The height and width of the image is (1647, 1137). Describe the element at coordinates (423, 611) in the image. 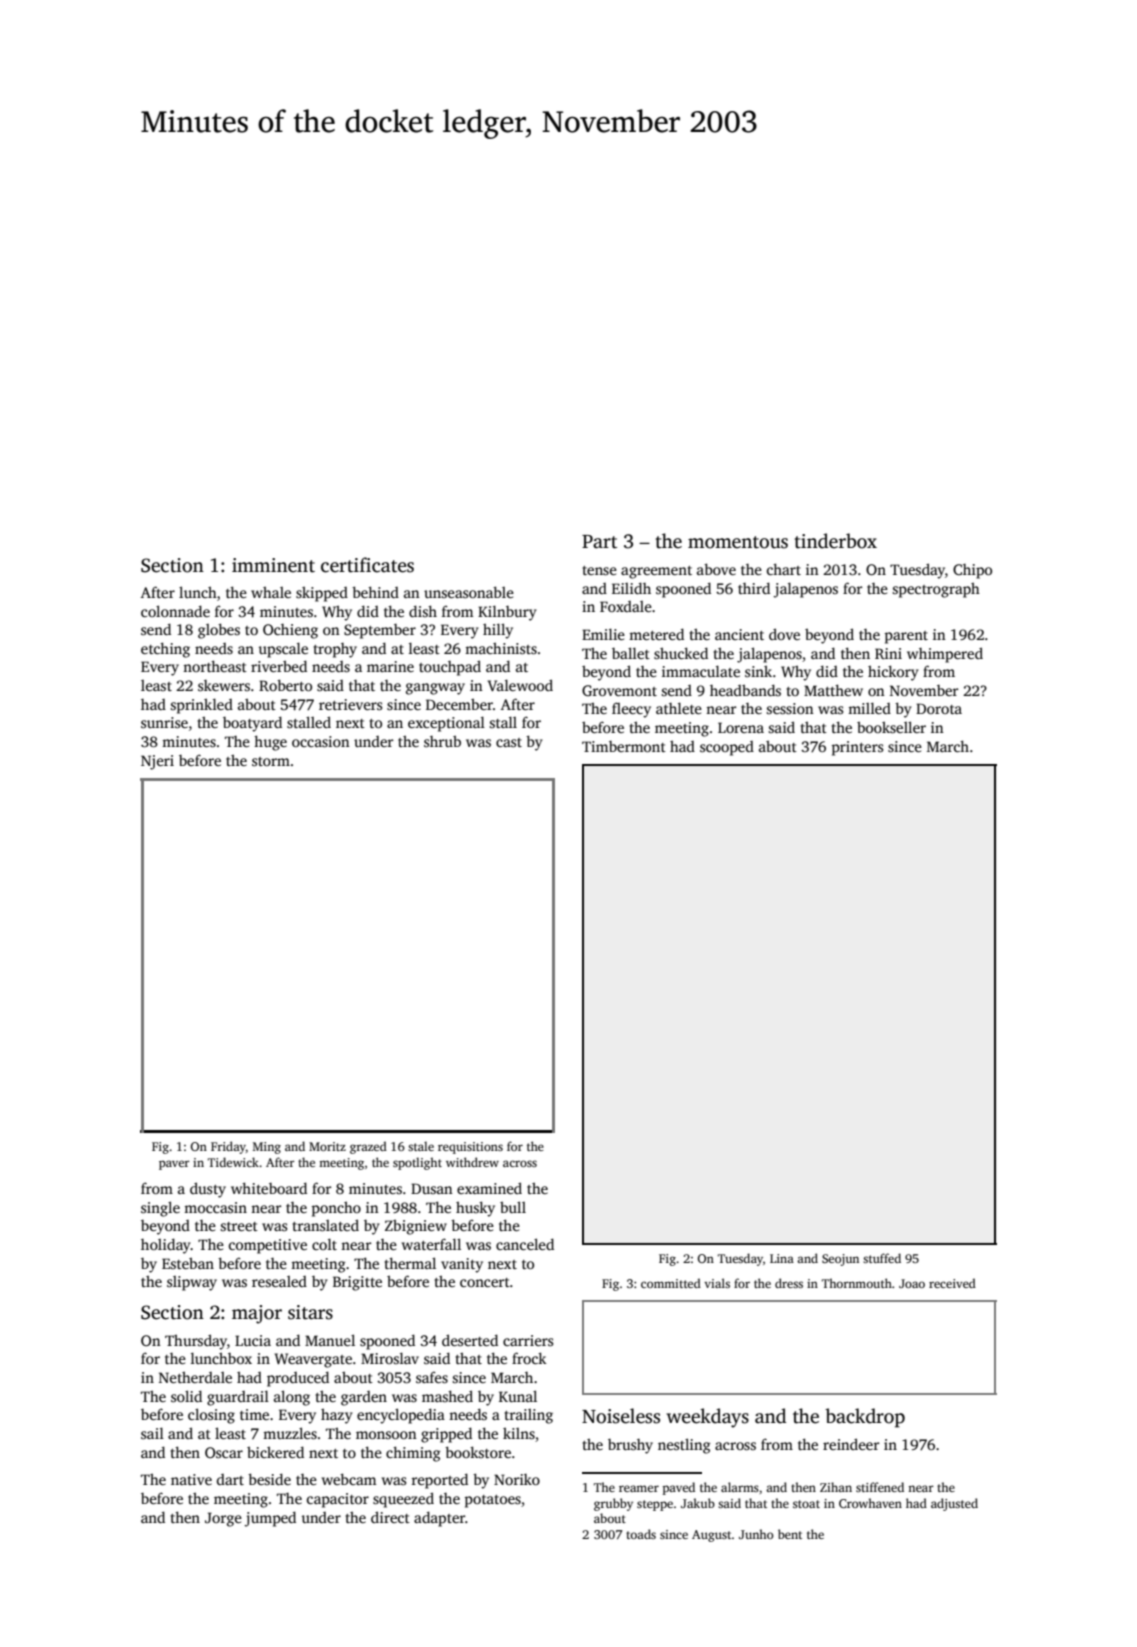

I see `dish` at that location.
